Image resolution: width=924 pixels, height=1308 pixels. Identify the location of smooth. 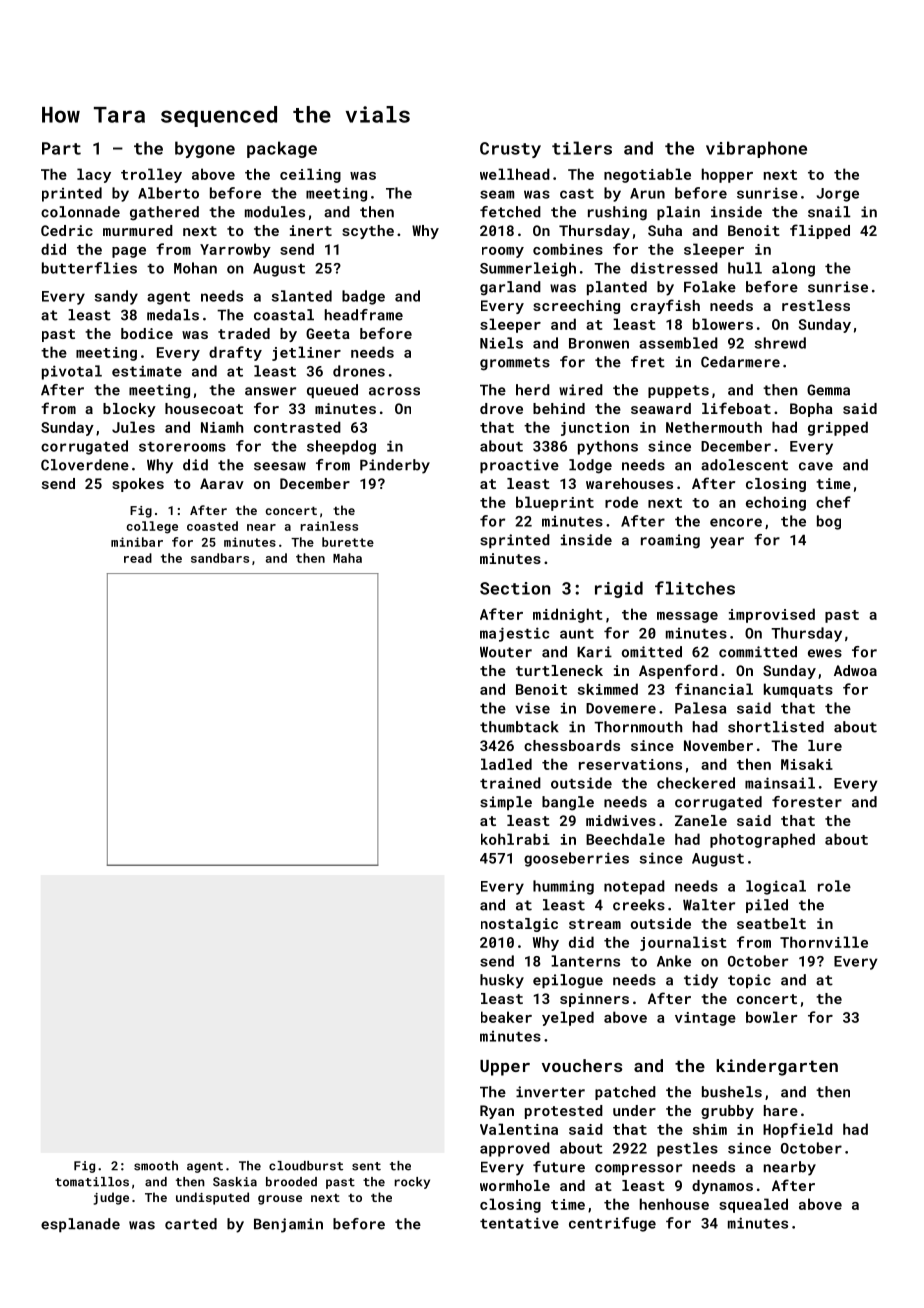
(156, 1166).
